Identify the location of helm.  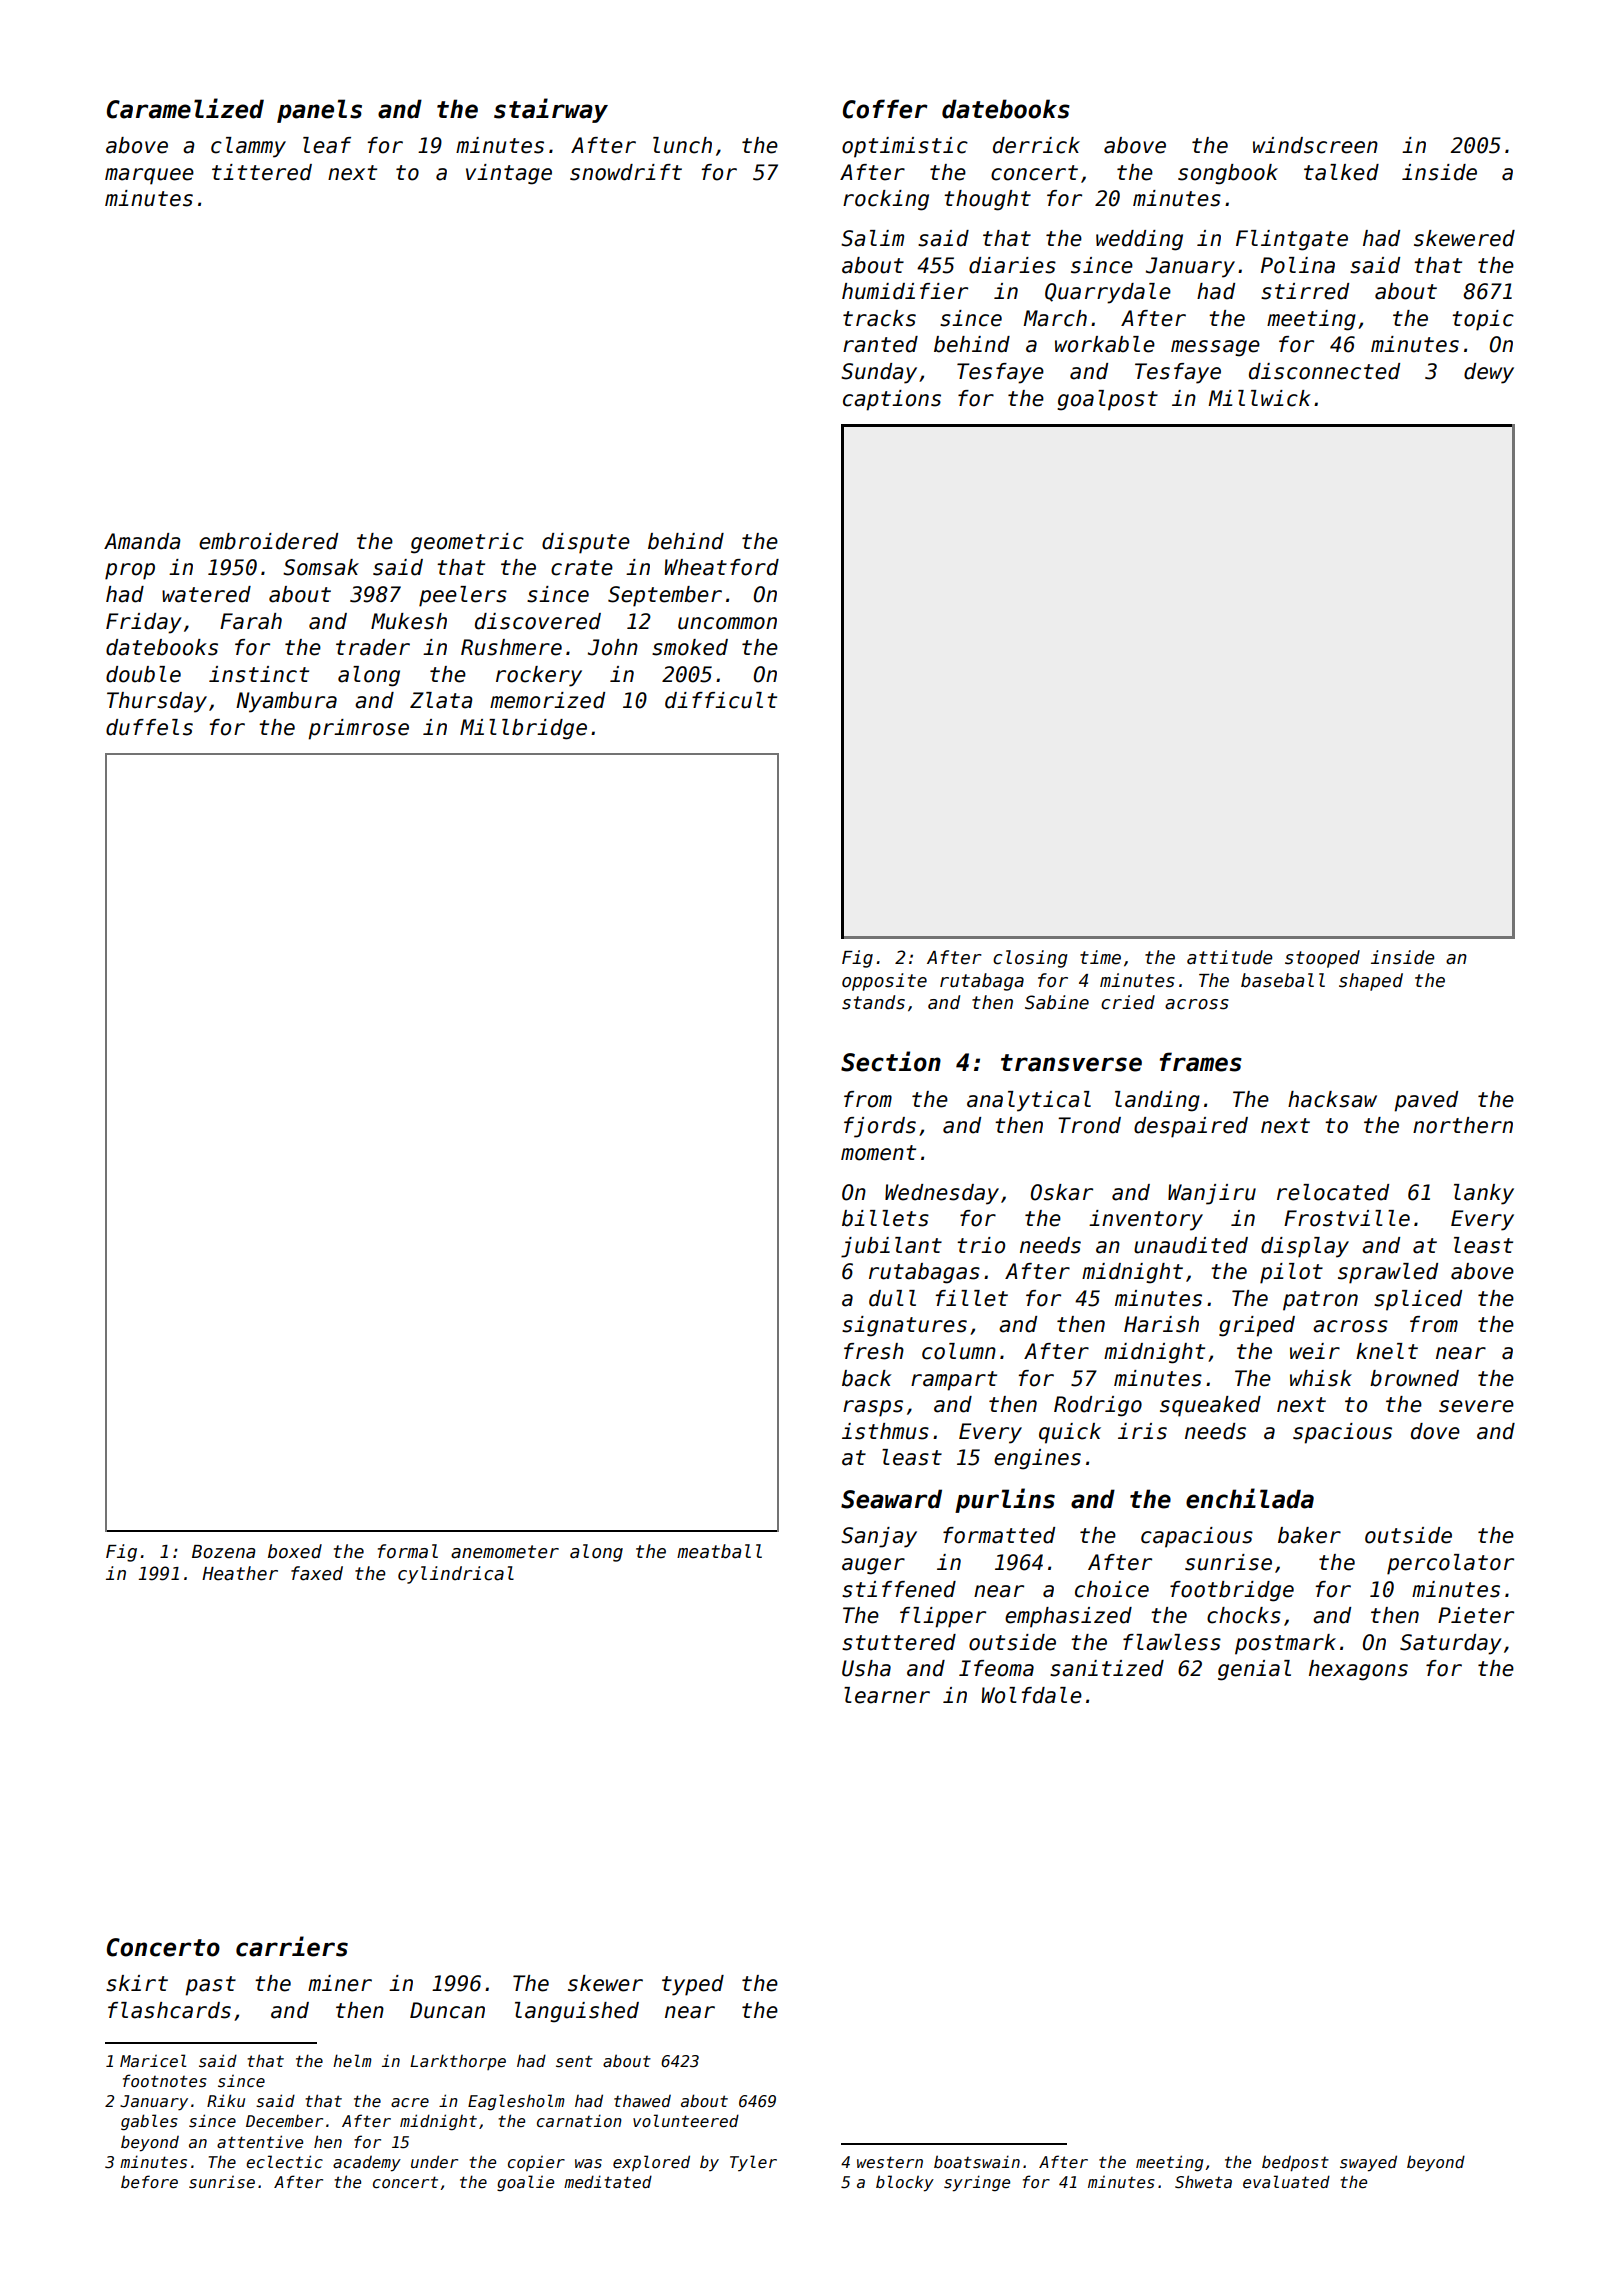
(352, 2060).
